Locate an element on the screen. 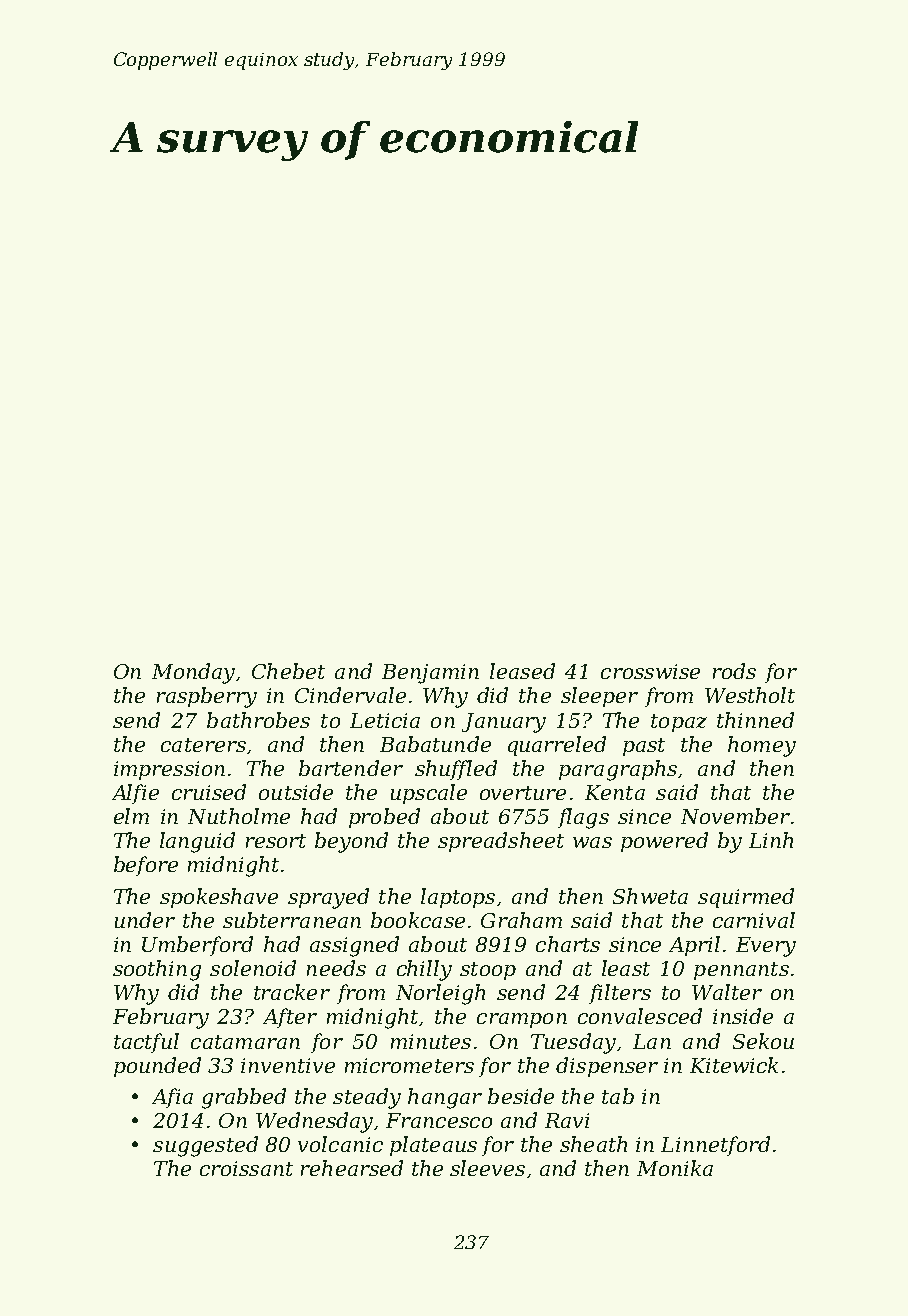  April is located at coordinates (694, 946).
